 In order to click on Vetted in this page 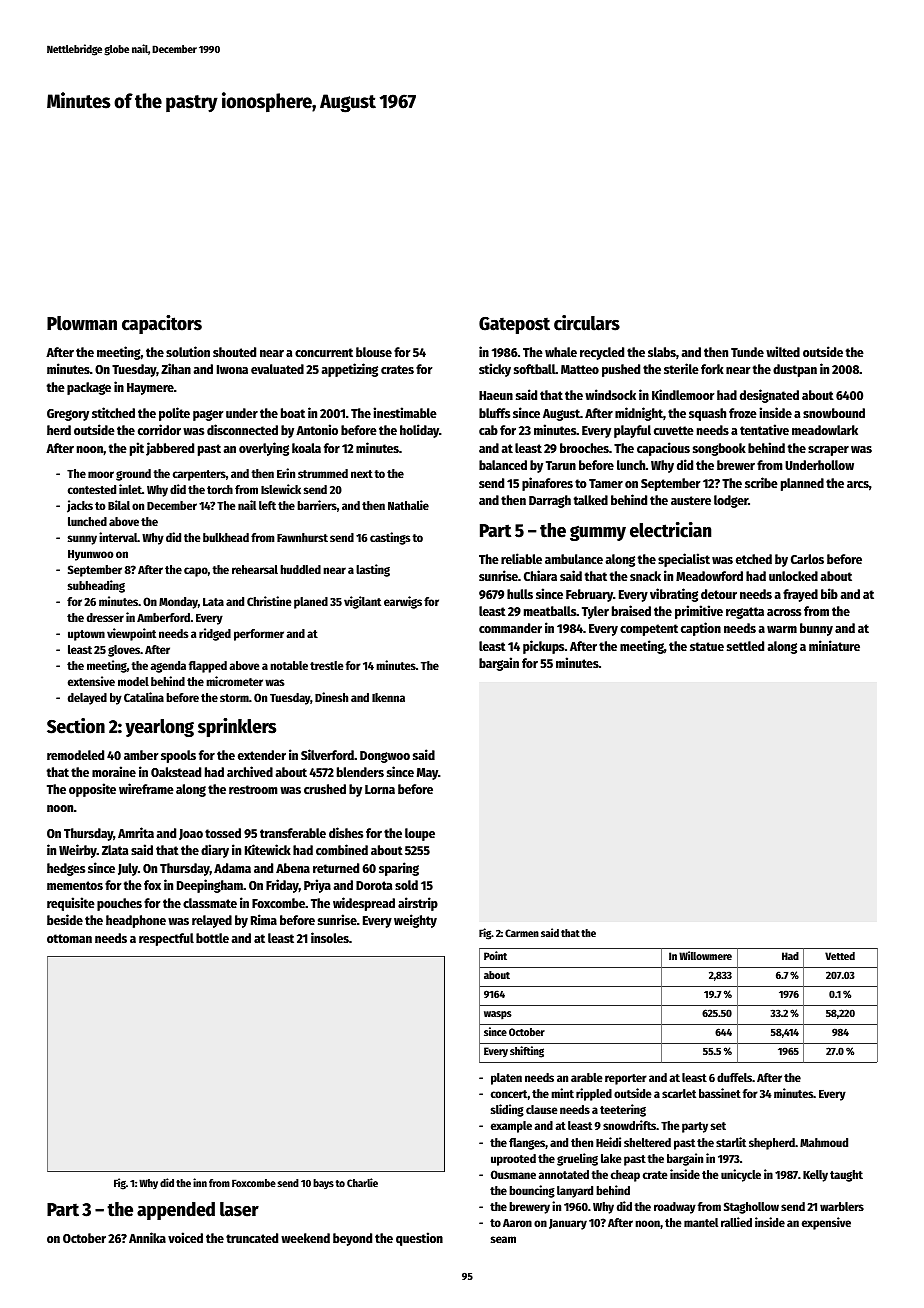, I will do `click(840, 956)`.
